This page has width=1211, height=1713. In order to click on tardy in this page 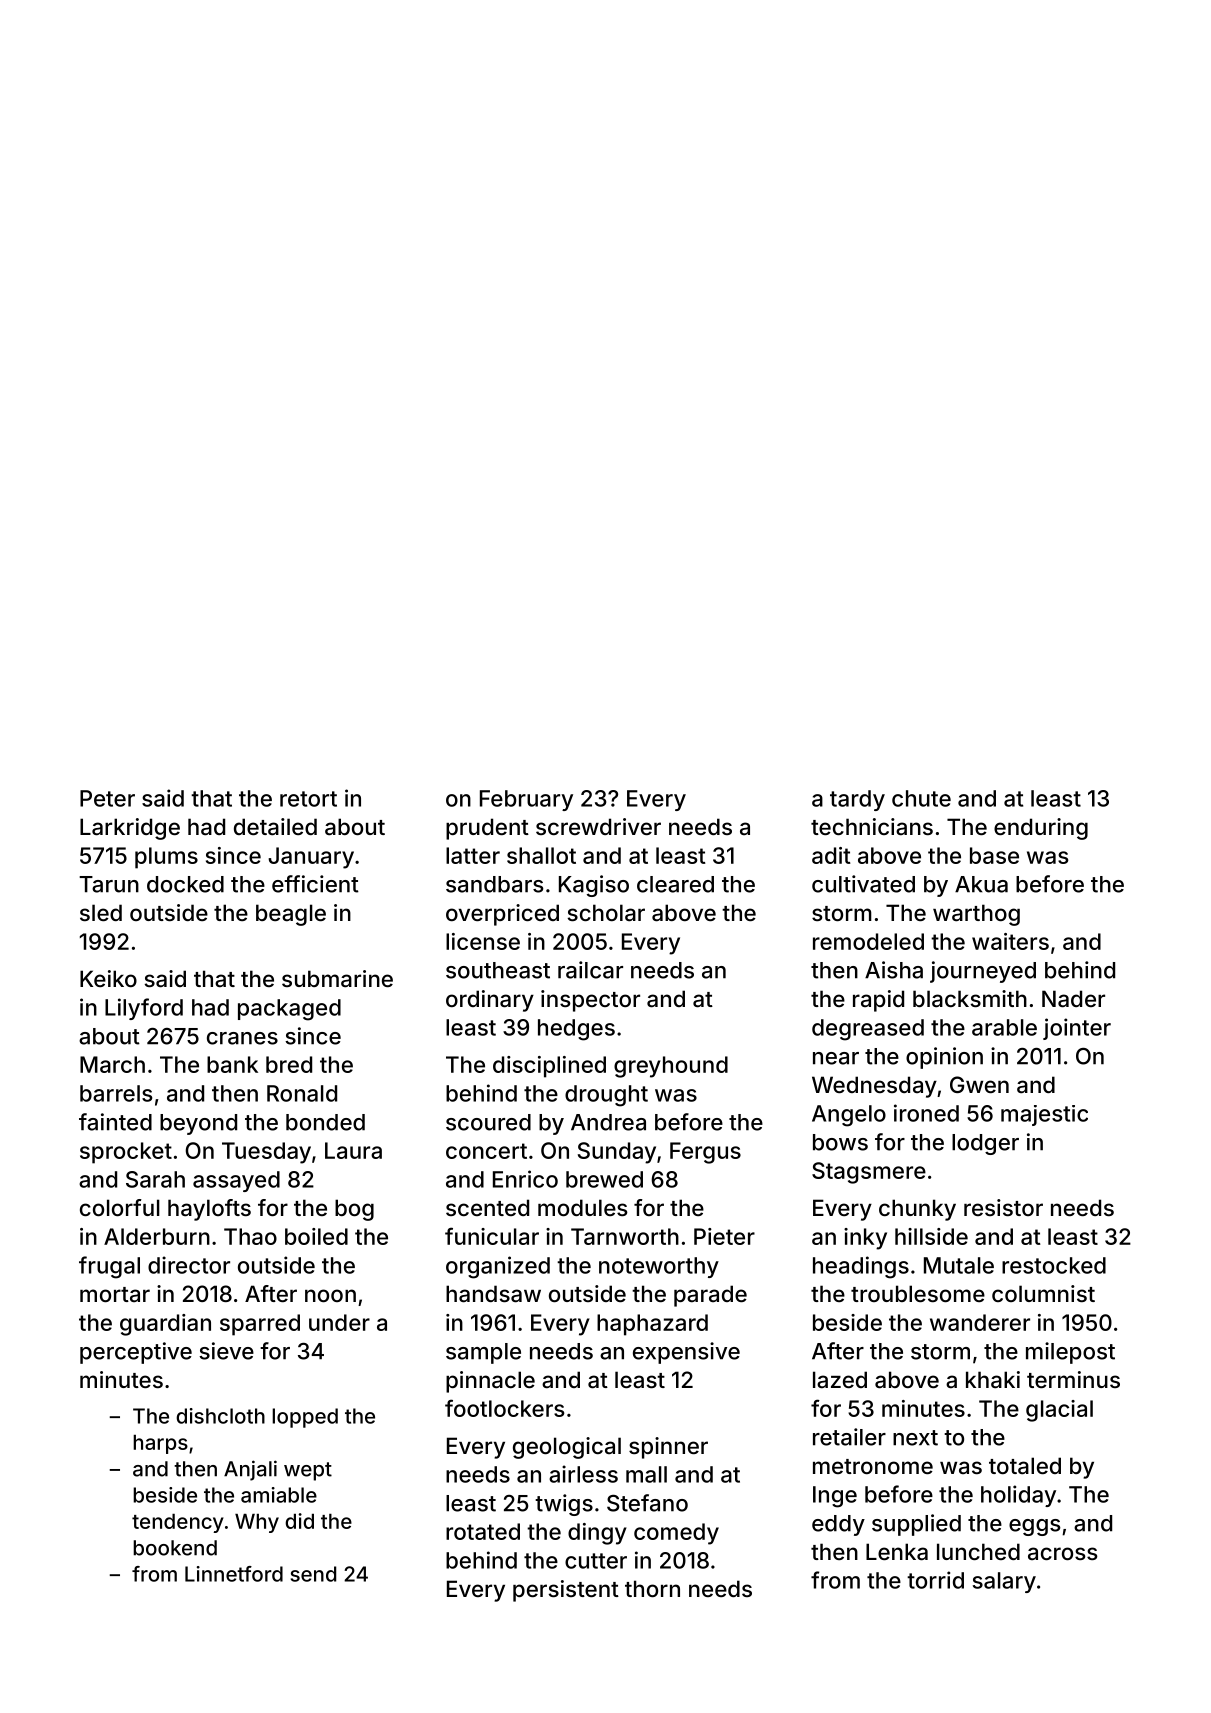, I will do `click(857, 800)`.
